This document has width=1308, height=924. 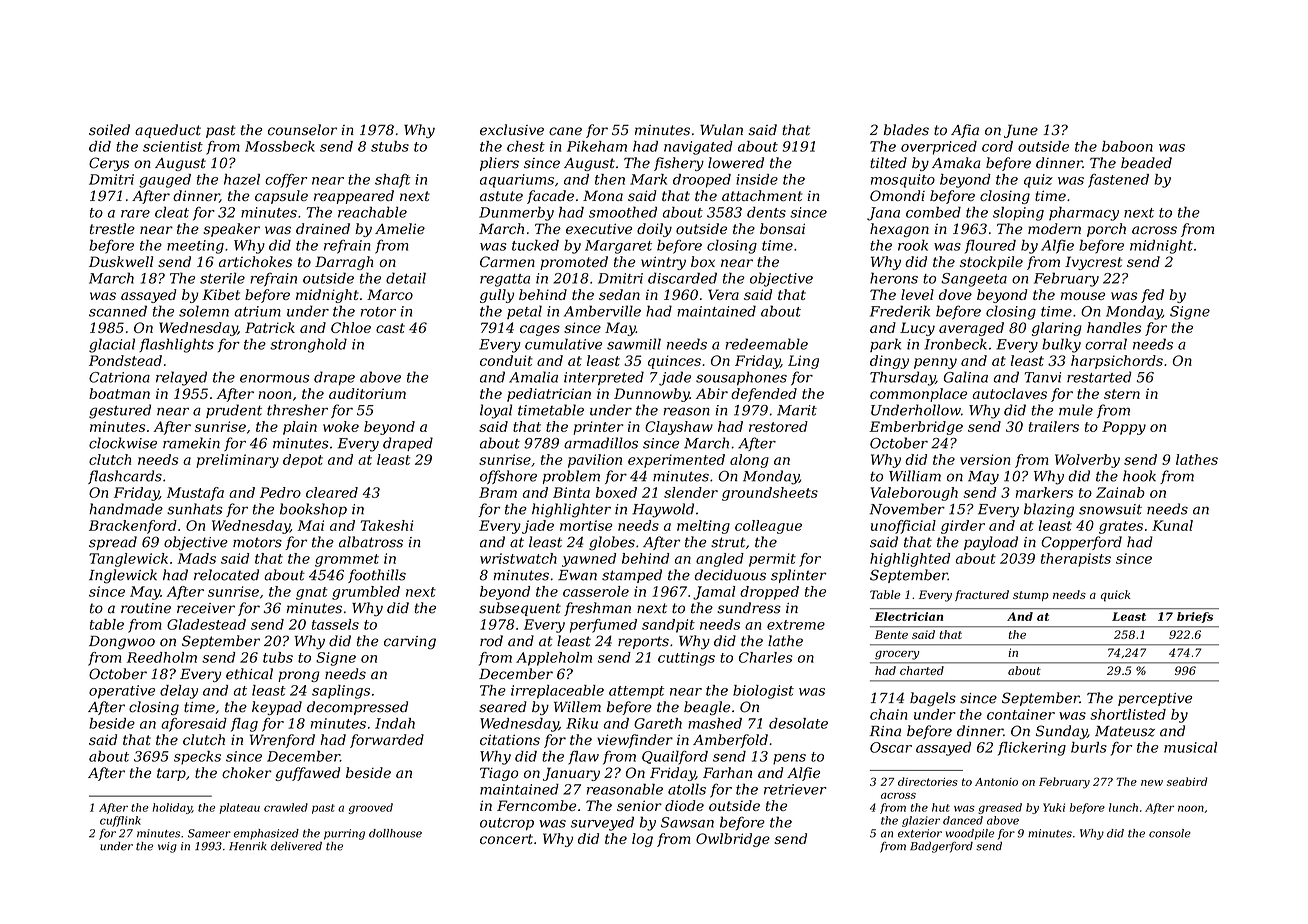 What do you see at coordinates (1021, 714) in the document?
I see `container` at bounding box center [1021, 714].
